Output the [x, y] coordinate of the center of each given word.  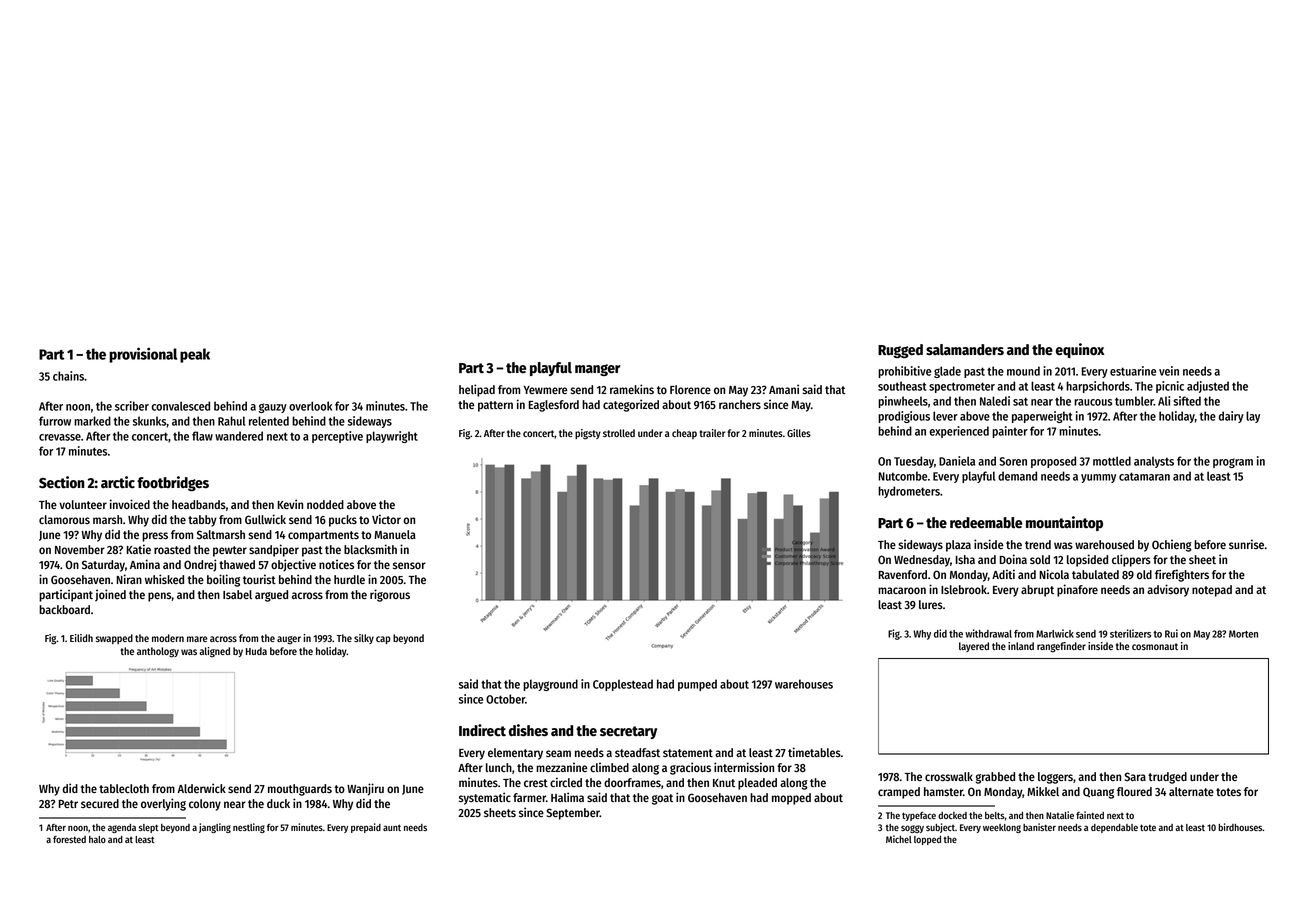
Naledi [995, 401]
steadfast [637, 752]
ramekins [632, 389]
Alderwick [202, 788]
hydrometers [909, 492]
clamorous [64, 519]
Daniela [957, 461]
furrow [55, 421]
